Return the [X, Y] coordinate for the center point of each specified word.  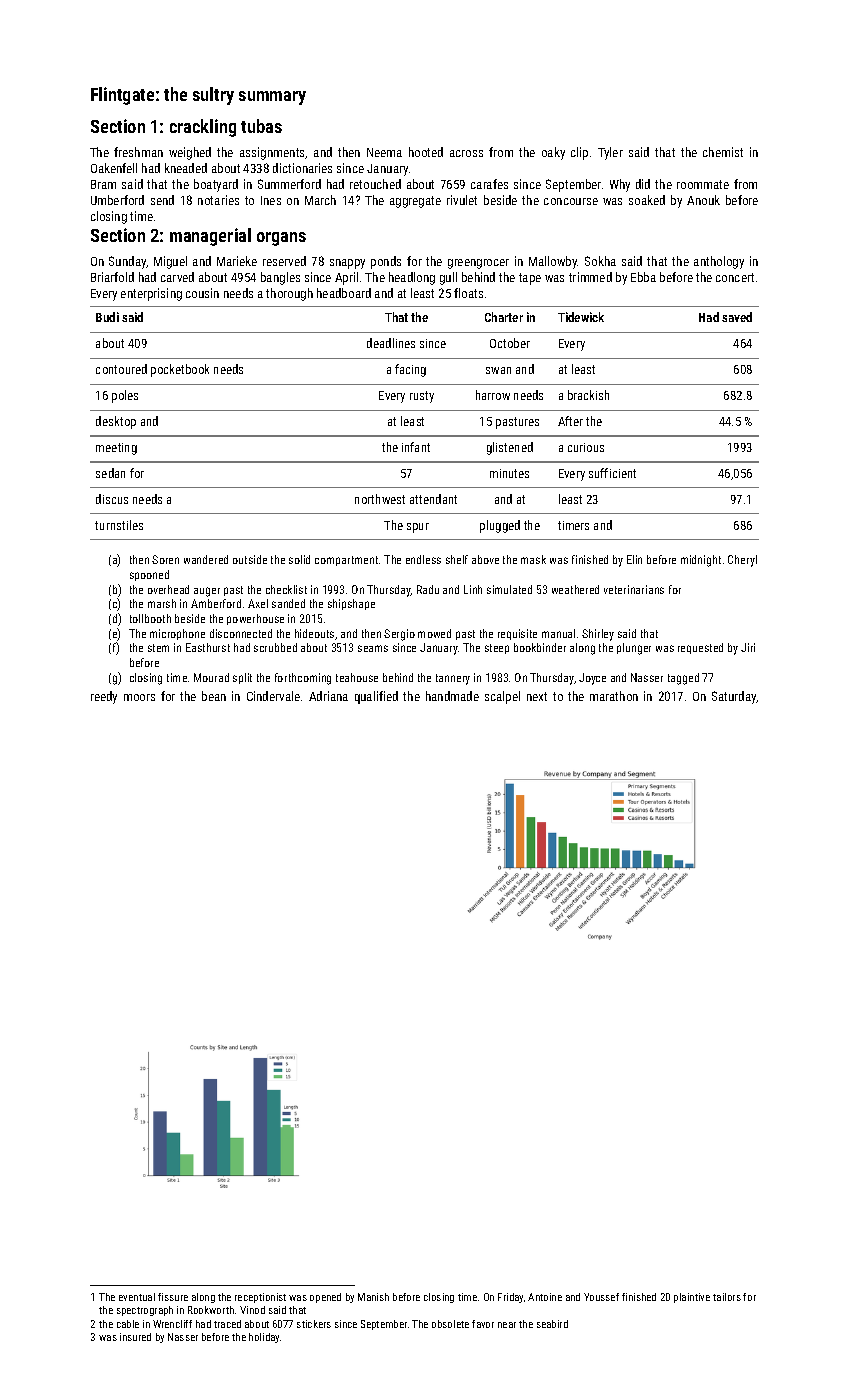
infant [416, 447]
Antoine [545, 1297]
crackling [203, 128]
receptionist [260, 1298]
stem [158, 648]
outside [250, 559]
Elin [634, 559]
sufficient [612, 473]
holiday [265, 1338]
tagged [683, 679]
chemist [723, 152]
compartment [346, 561]
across [466, 153]
